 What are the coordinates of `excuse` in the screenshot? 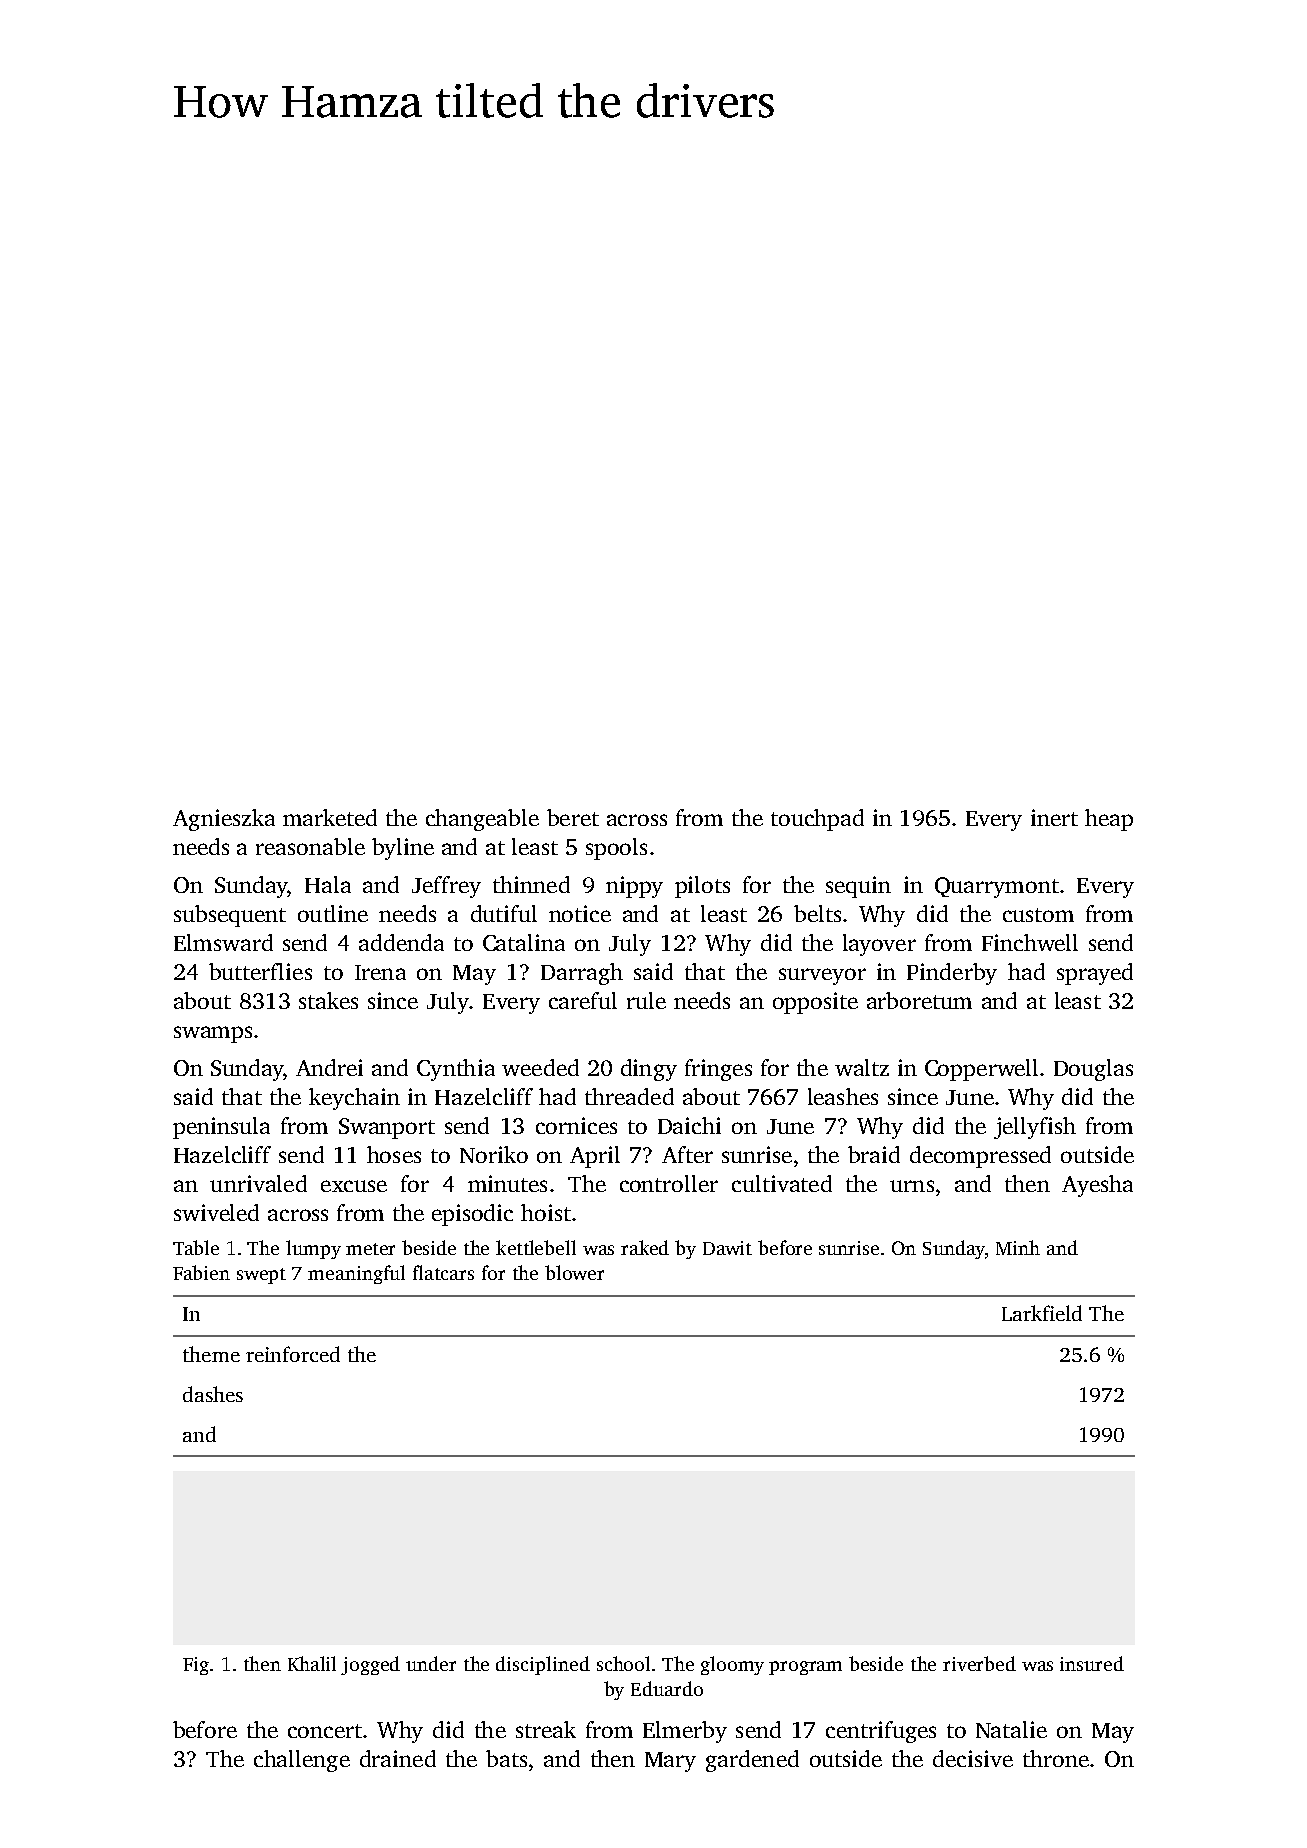 It's located at (354, 1186).
